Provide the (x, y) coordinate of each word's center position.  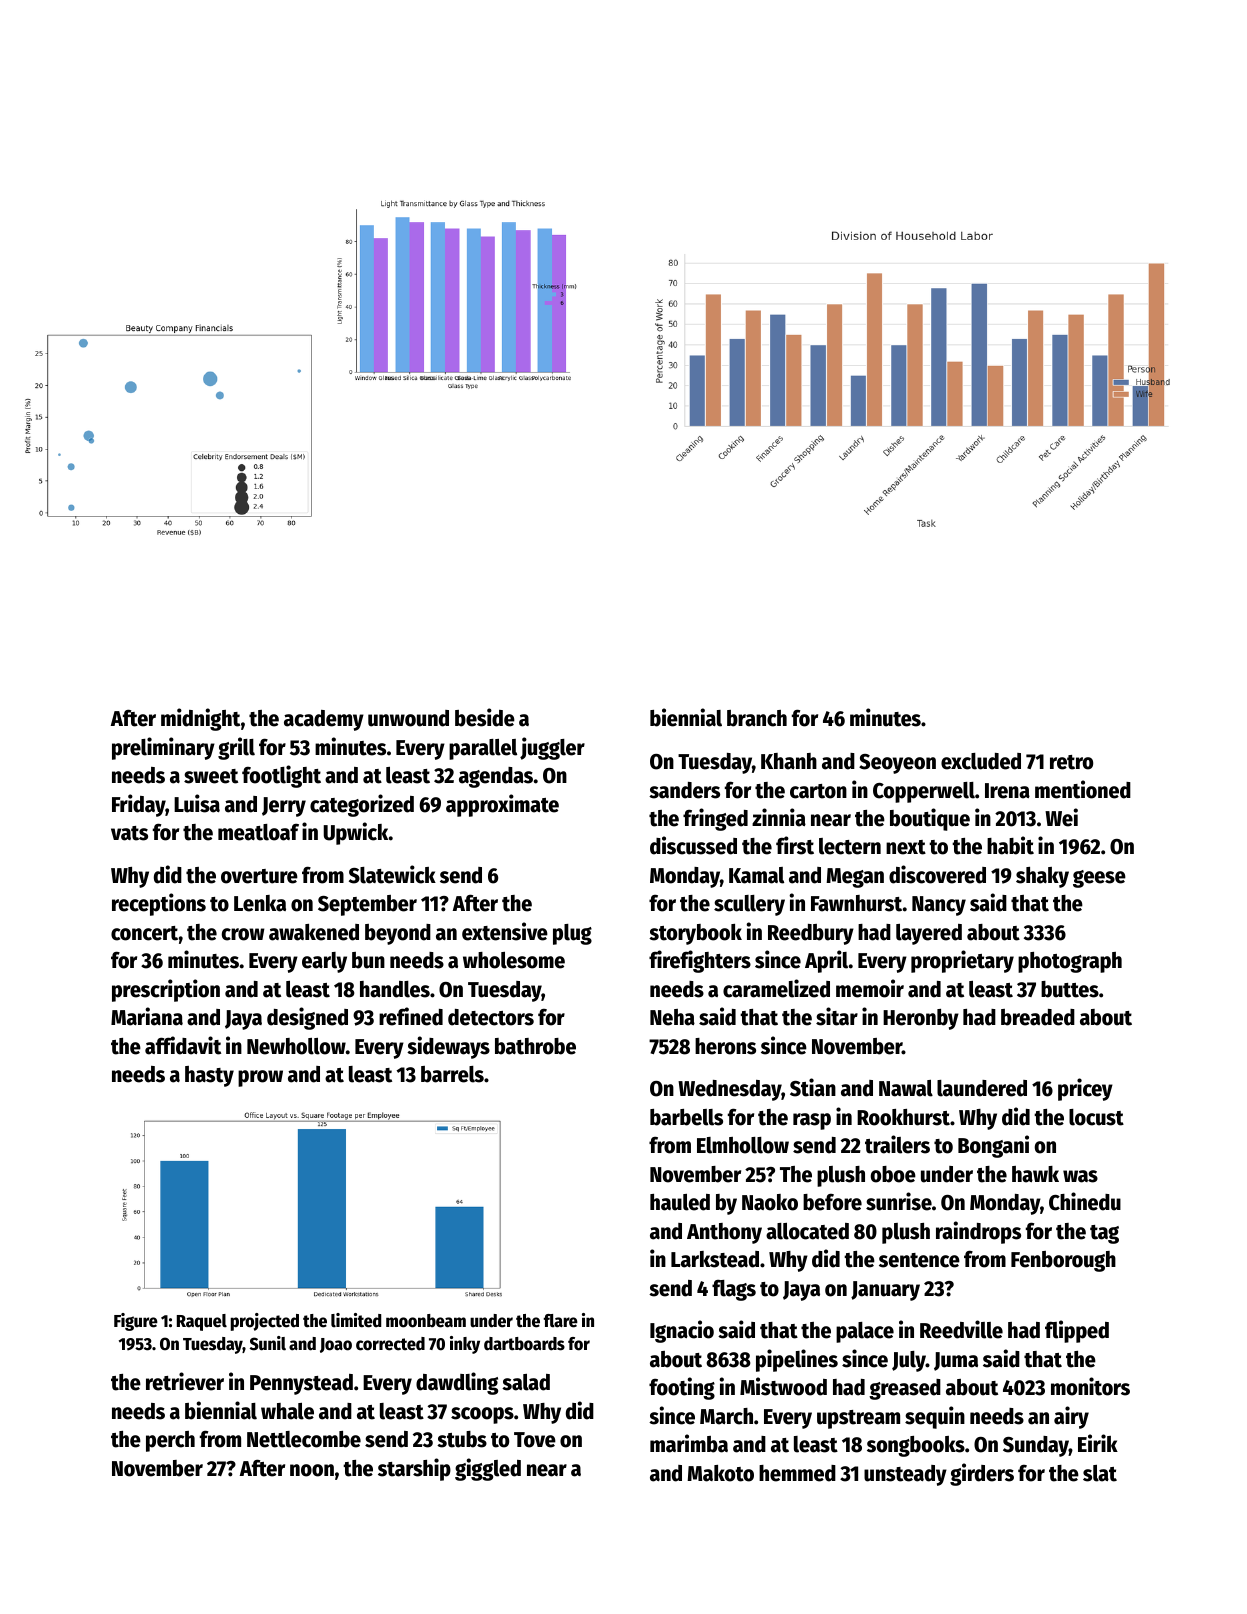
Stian (813, 1087)
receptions (159, 904)
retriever (185, 1381)
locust (1096, 1117)
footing (682, 1388)
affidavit (183, 1045)
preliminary (163, 748)
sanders (684, 790)
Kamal (756, 875)
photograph (1070, 962)
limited (356, 1320)
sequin (935, 1417)
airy (1071, 1417)
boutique (930, 819)
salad (526, 1382)
